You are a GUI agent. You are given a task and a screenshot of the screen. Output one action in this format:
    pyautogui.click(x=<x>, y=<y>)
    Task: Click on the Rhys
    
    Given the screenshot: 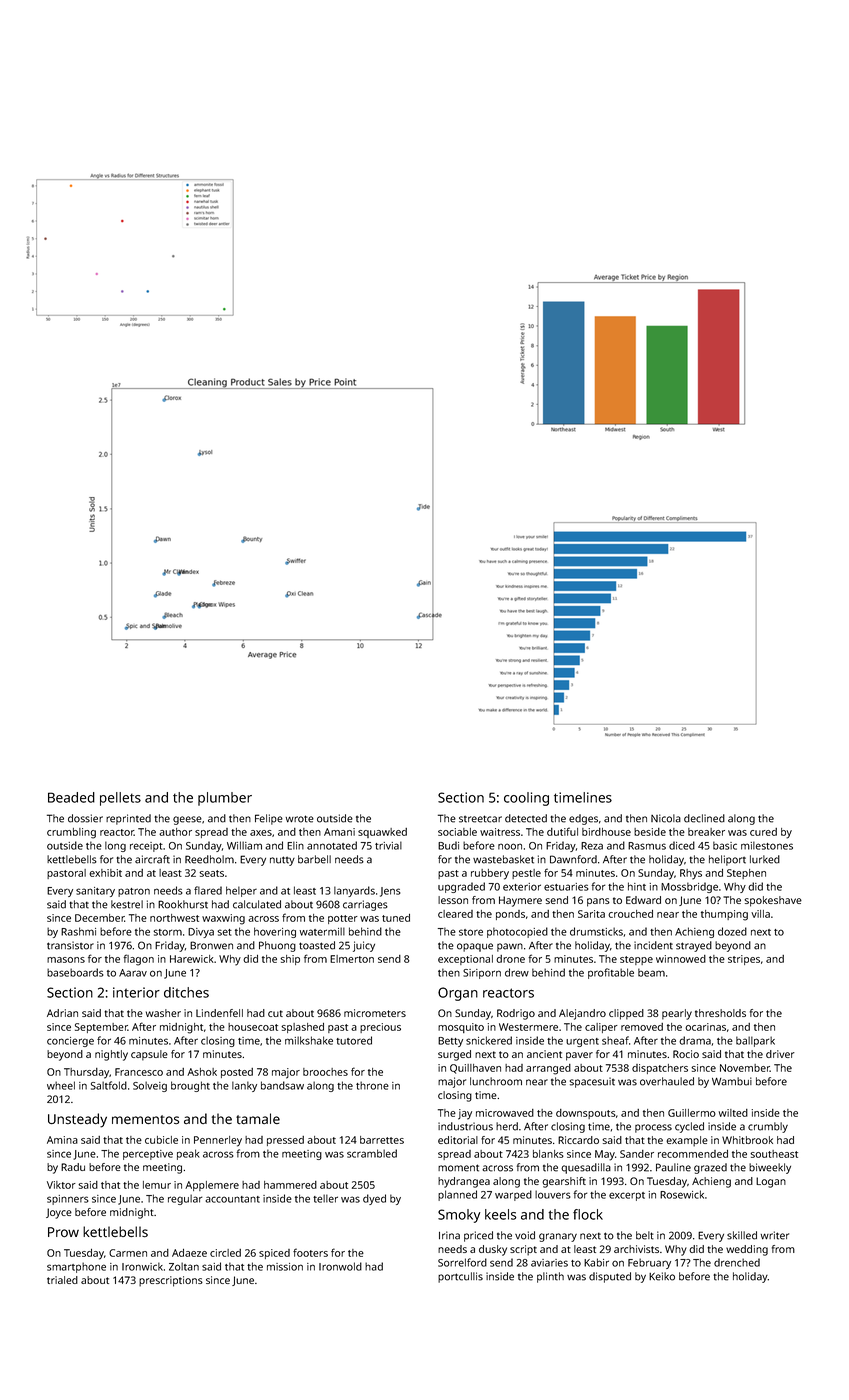 What is the action you would take?
    pyautogui.click(x=691, y=874)
